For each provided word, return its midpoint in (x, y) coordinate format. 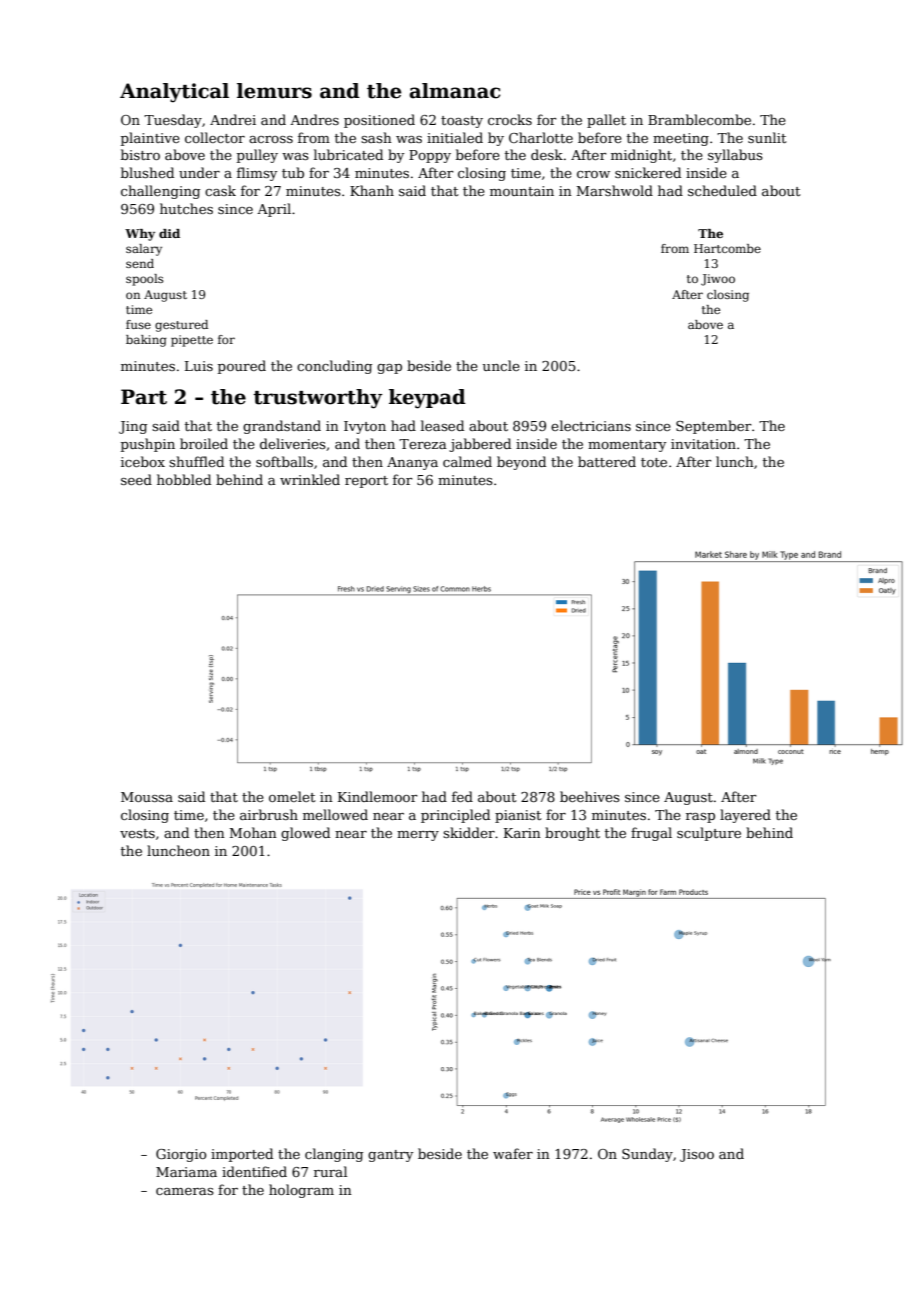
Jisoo (697, 1155)
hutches (186, 208)
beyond (521, 463)
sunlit (767, 137)
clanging (334, 1155)
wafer (513, 1153)
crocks (510, 119)
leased (442, 425)
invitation (703, 444)
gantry (390, 1156)
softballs (284, 461)
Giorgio (181, 1155)
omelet (292, 796)
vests (137, 833)
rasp (700, 818)
